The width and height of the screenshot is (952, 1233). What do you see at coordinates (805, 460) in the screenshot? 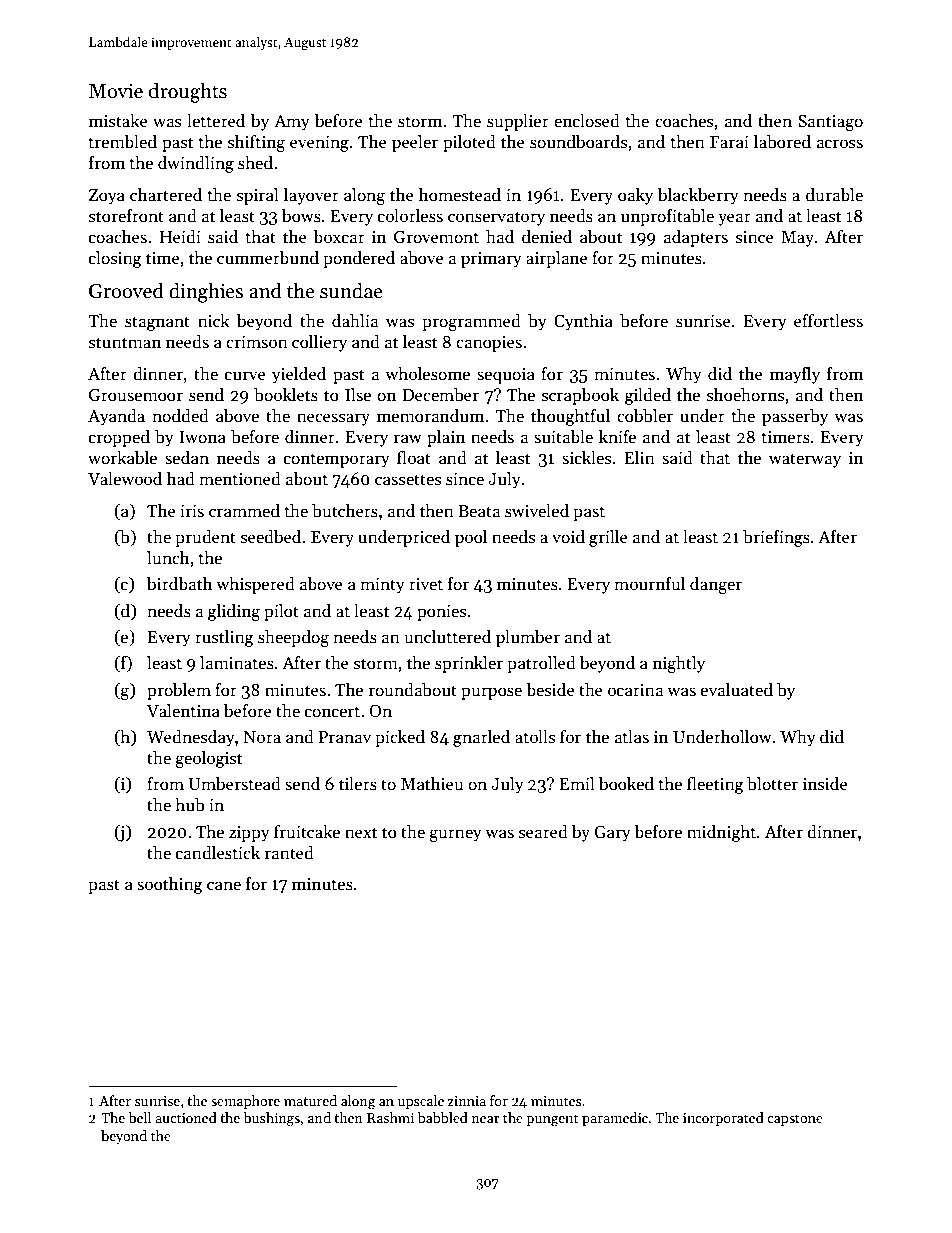
I see `waterway` at bounding box center [805, 460].
